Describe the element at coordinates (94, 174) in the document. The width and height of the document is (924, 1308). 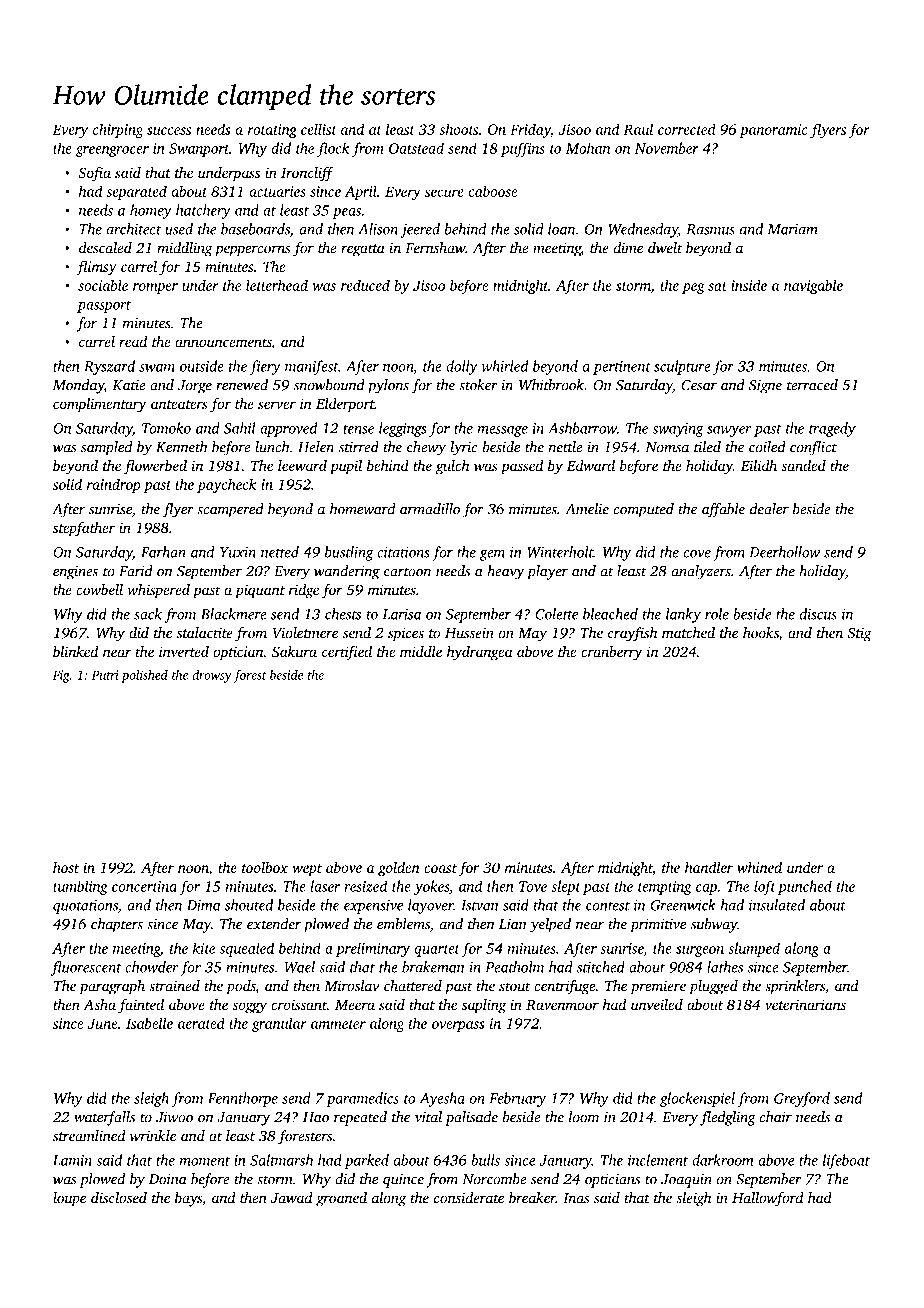
I see `Sofia` at that location.
